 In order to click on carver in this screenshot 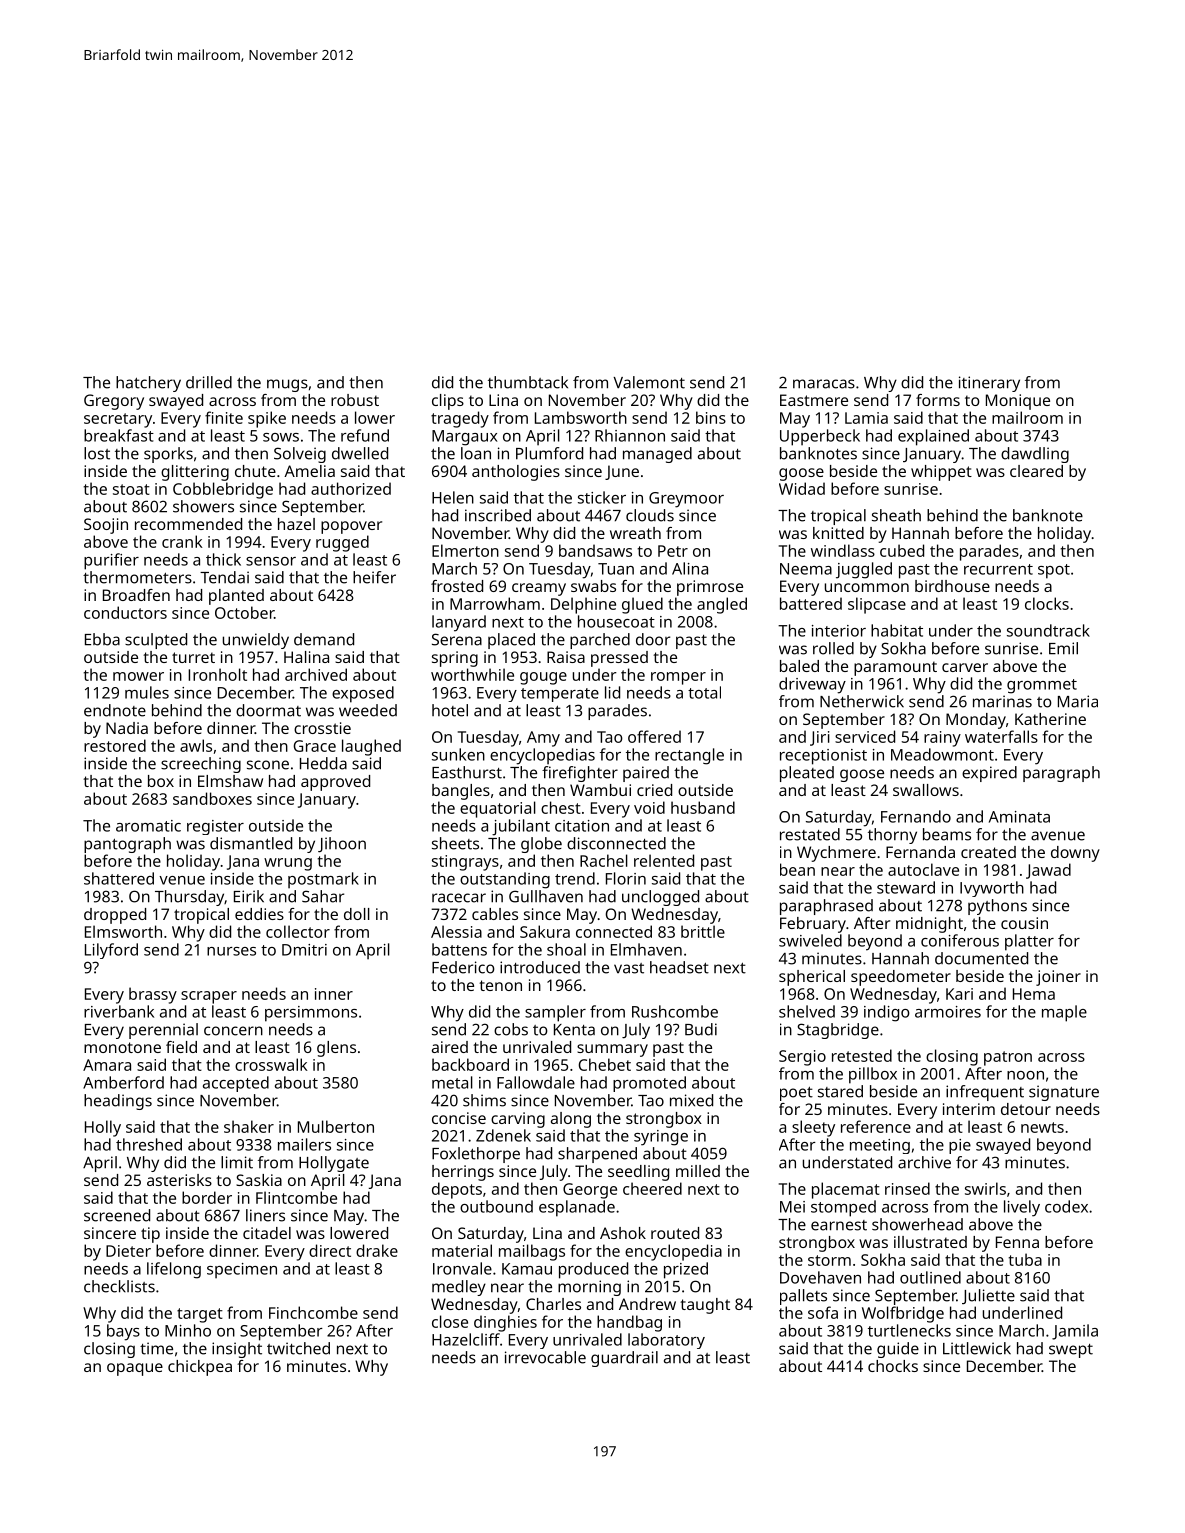, I will do `click(965, 667)`.
